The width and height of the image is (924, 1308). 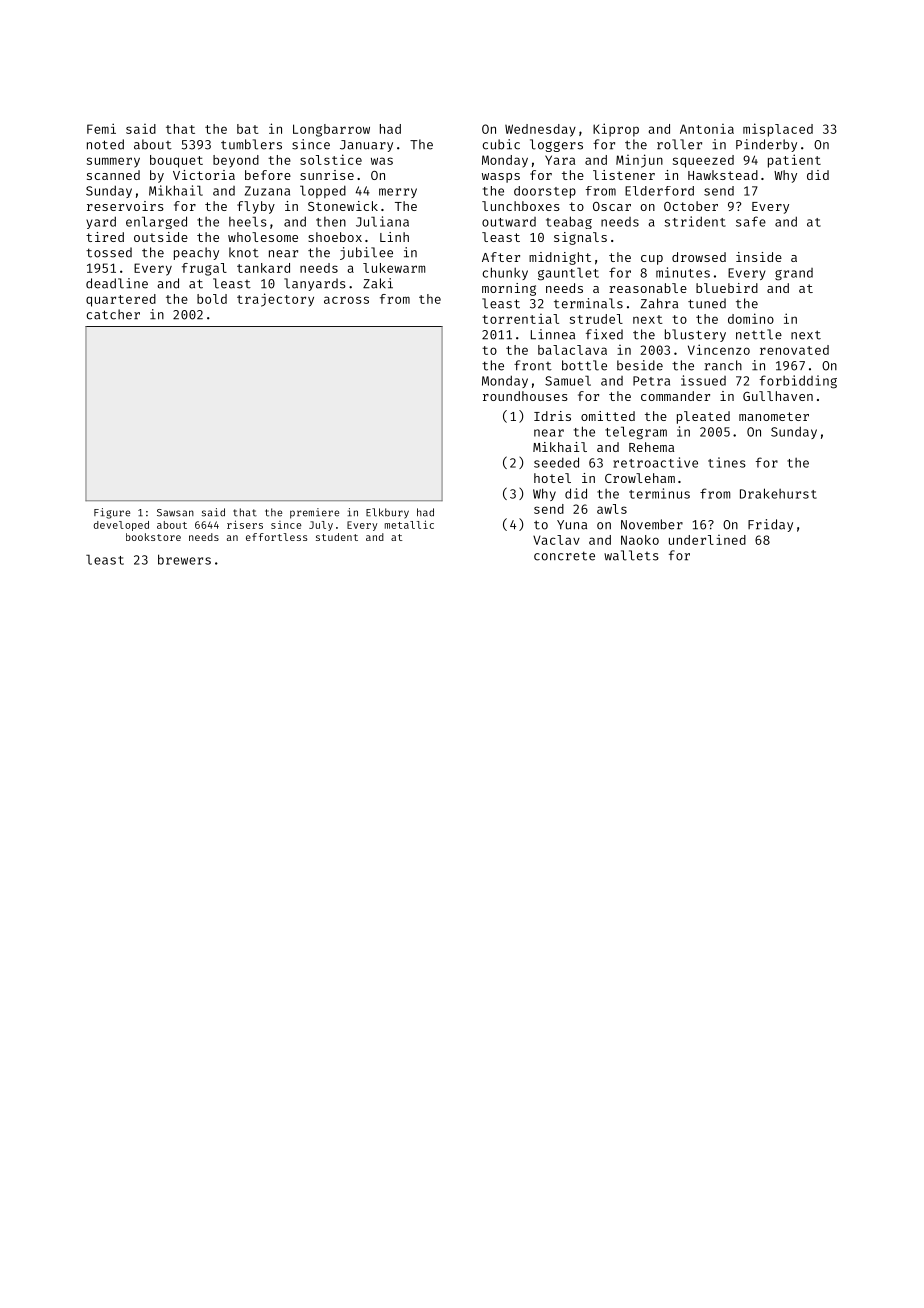 What do you see at coordinates (525, 396) in the image?
I see `roundhouses` at bounding box center [525, 396].
